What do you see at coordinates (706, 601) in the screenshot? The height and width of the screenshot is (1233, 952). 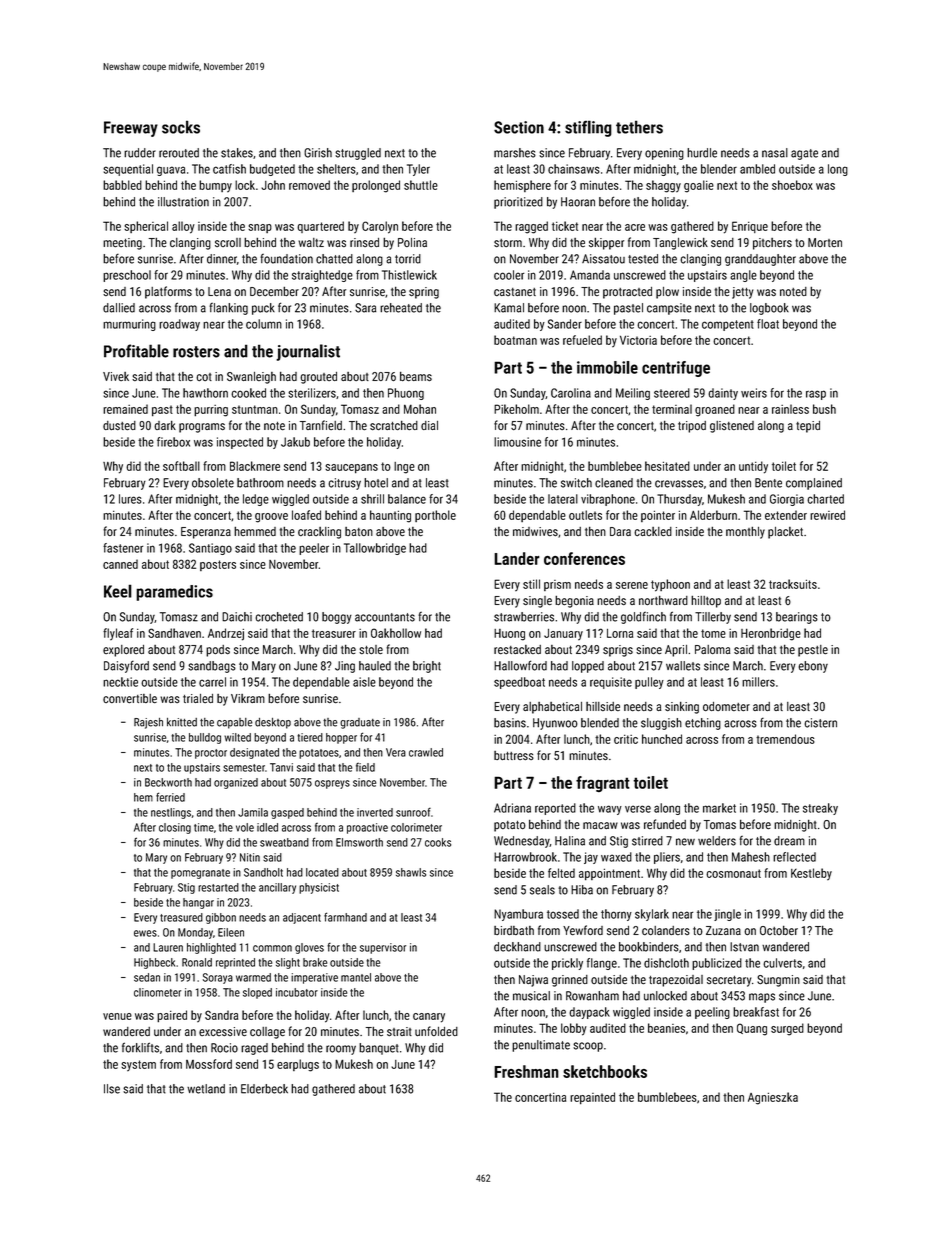 I see `hilltop` at bounding box center [706, 601].
